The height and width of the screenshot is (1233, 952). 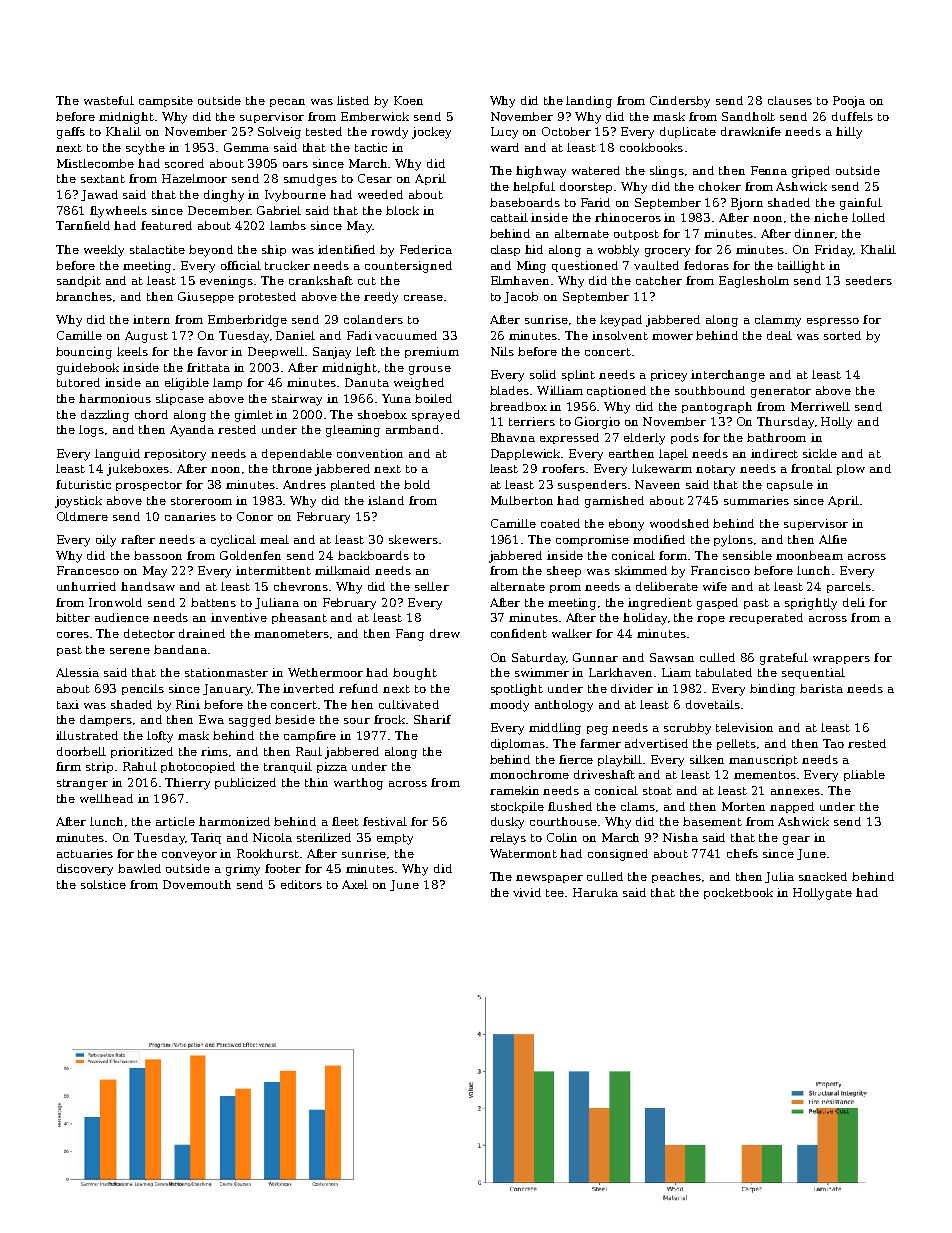 What do you see at coordinates (83, 484) in the screenshot?
I see `futuristic` at bounding box center [83, 484].
